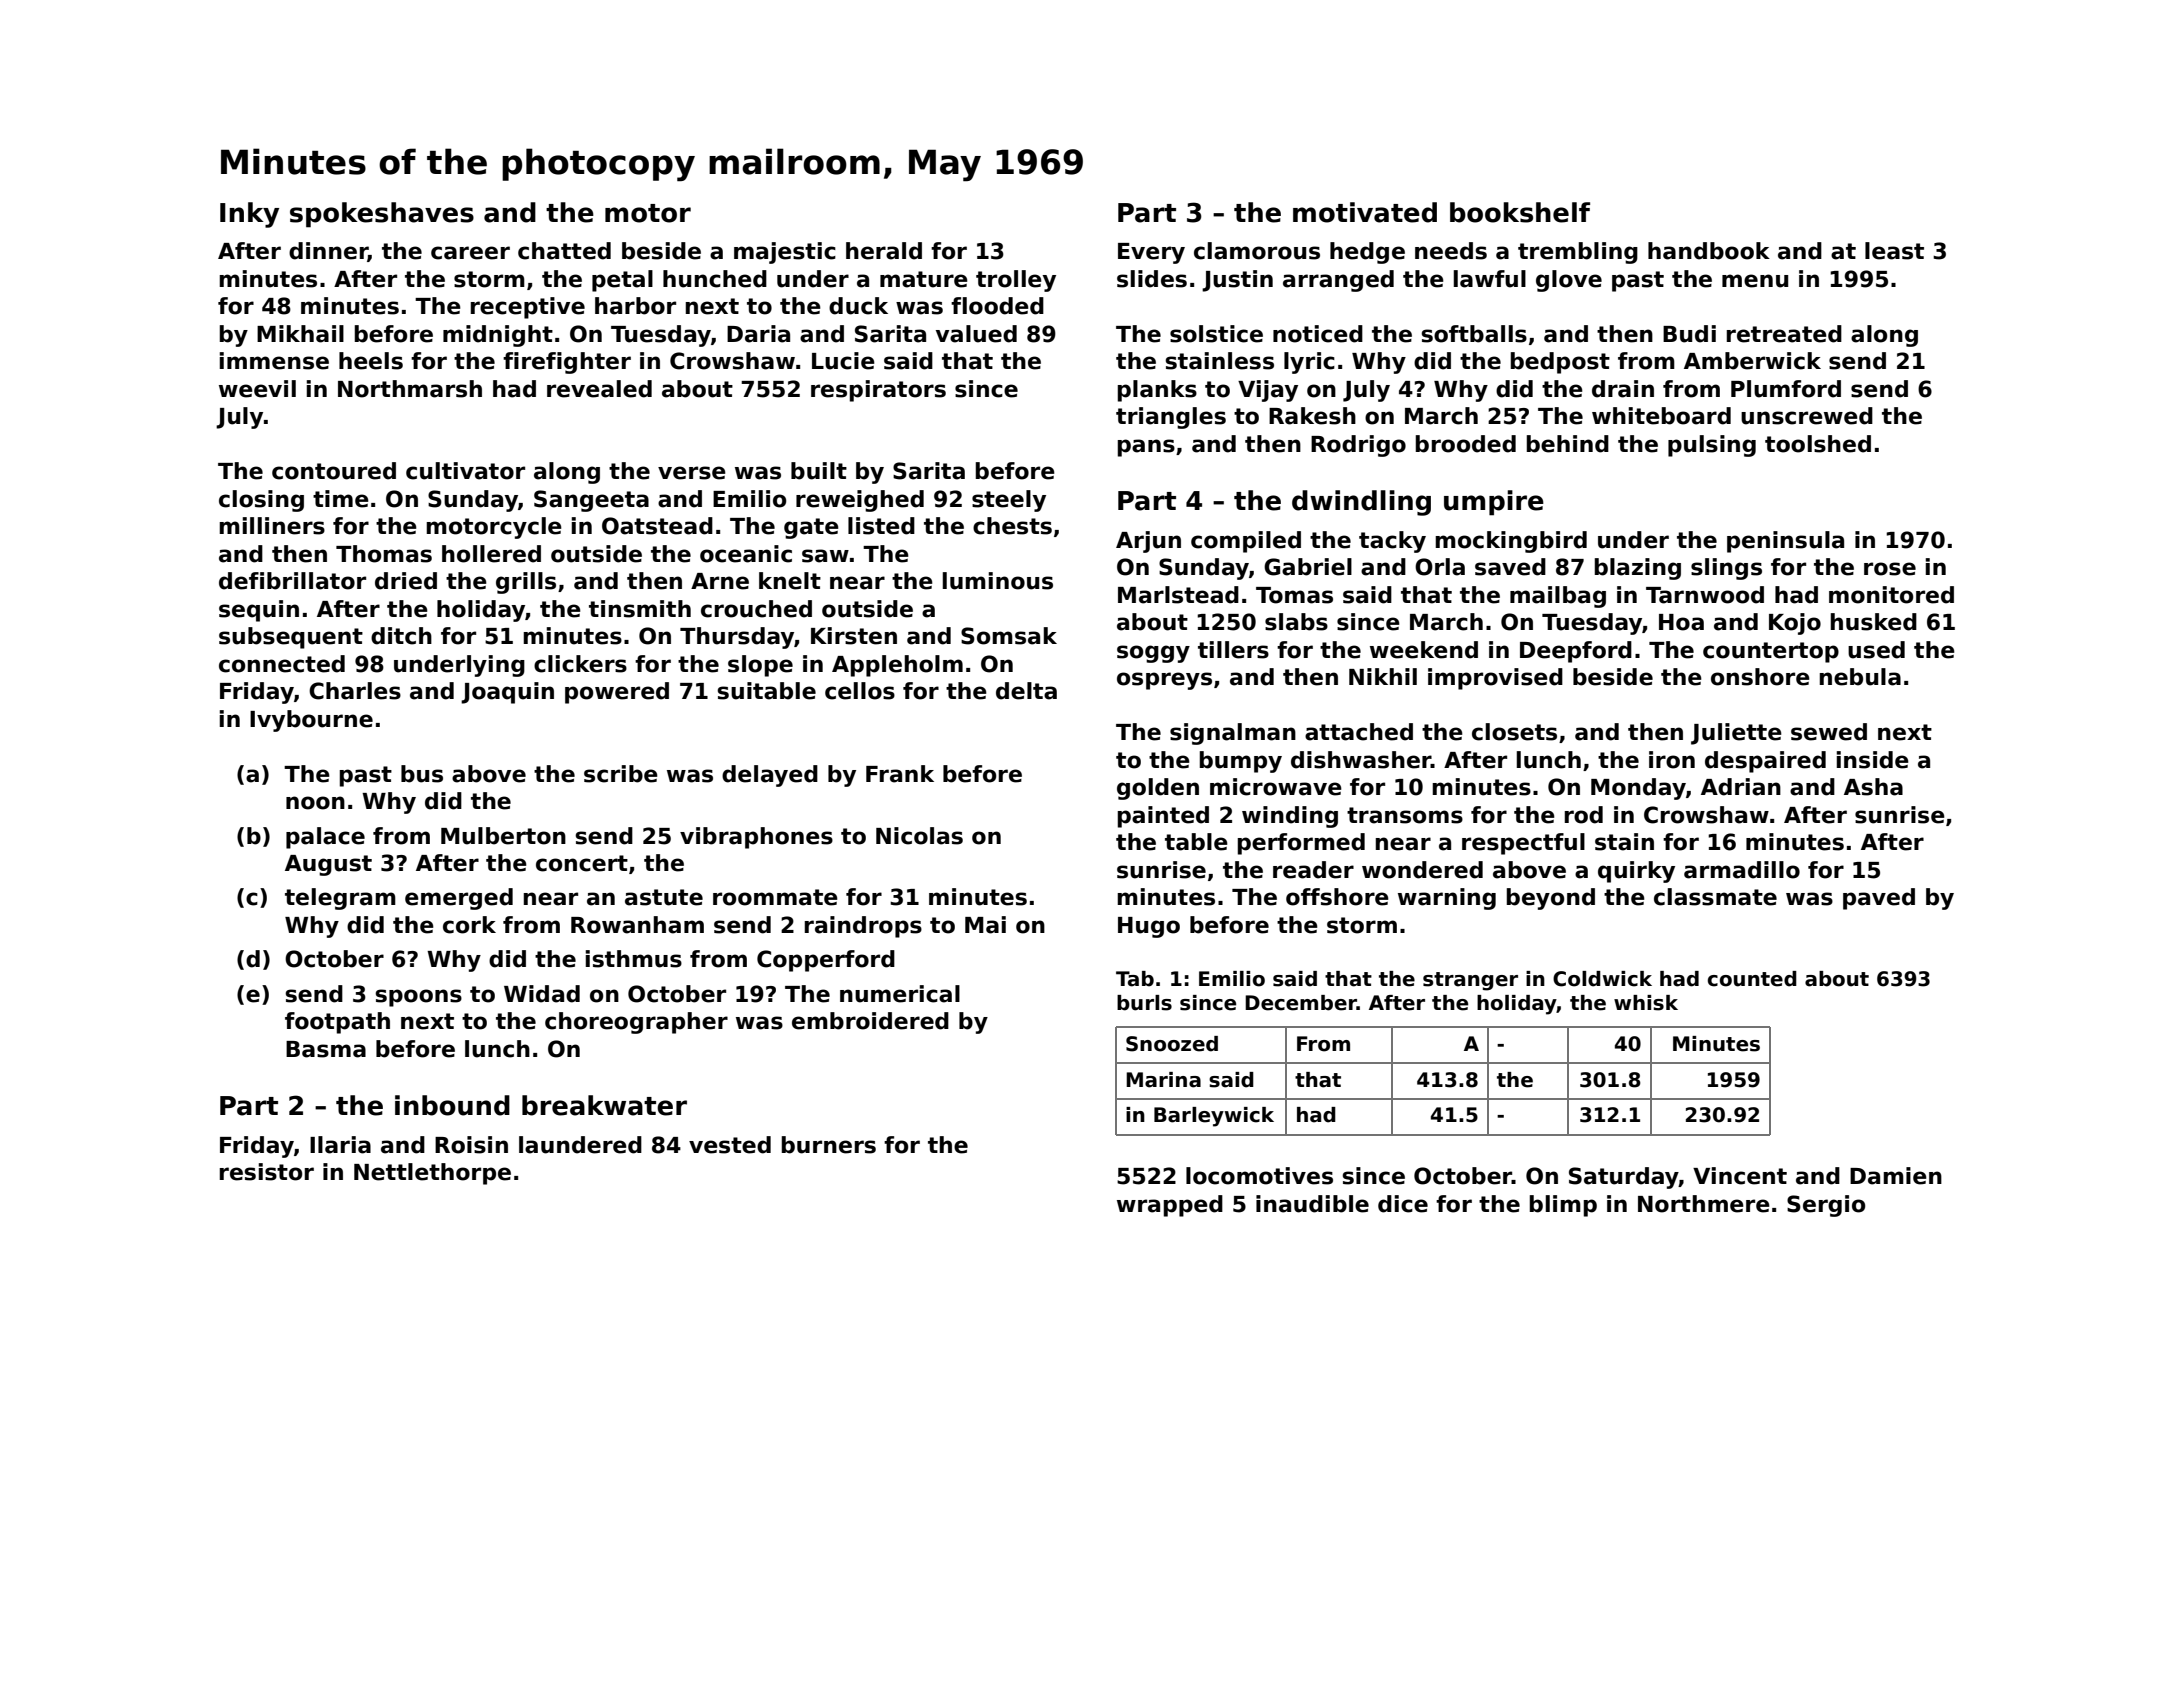 This screenshot has width=2178, height=1683. What do you see at coordinates (829, 1145) in the screenshot?
I see `burners` at bounding box center [829, 1145].
